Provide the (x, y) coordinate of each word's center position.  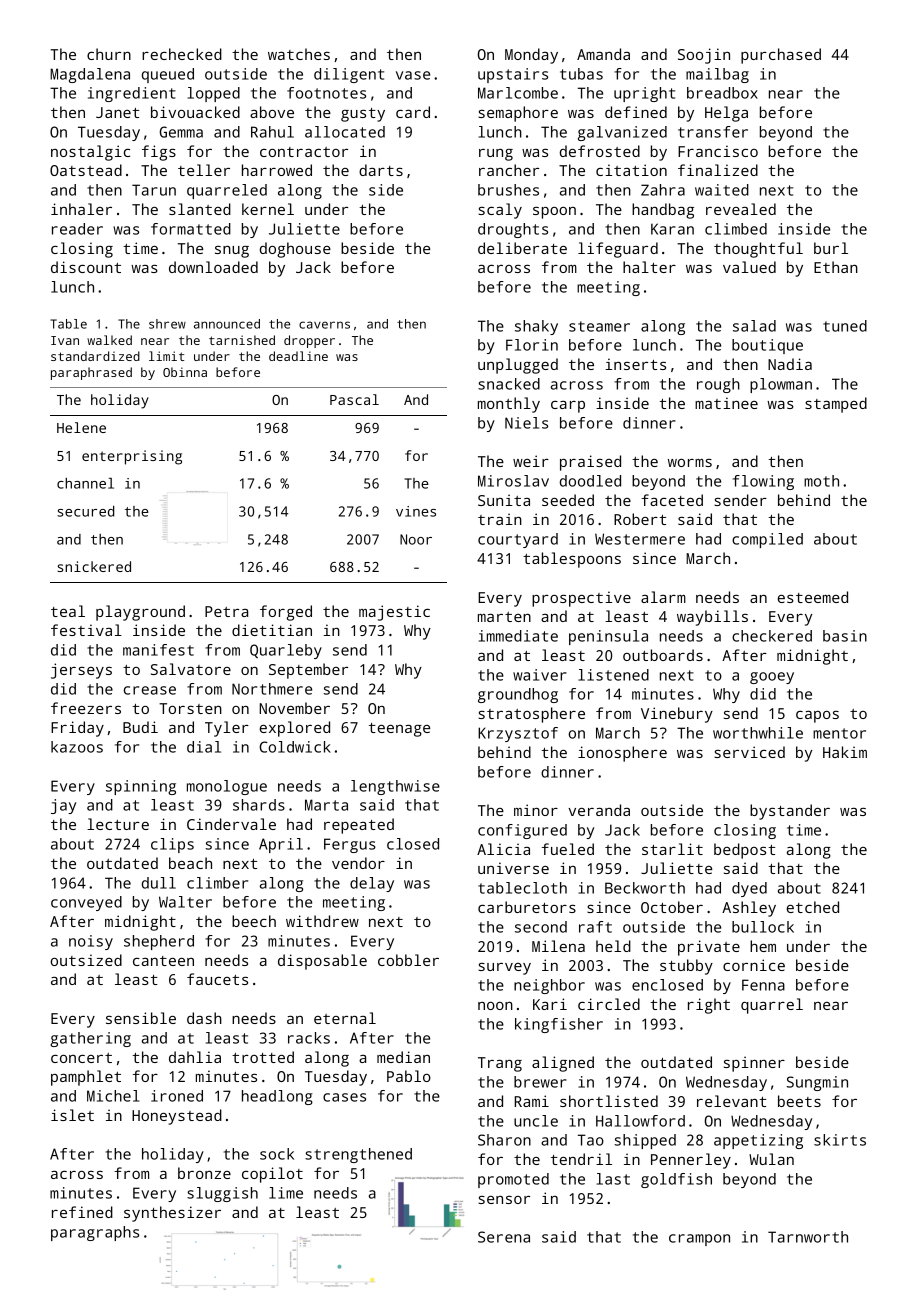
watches (299, 54)
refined (82, 1212)
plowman (781, 385)
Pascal (354, 399)
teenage (399, 730)
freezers (86, 708)
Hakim (845, 752)
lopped (214, 94)
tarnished (242, 340)
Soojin (704, 56)
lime (286, 1193)
